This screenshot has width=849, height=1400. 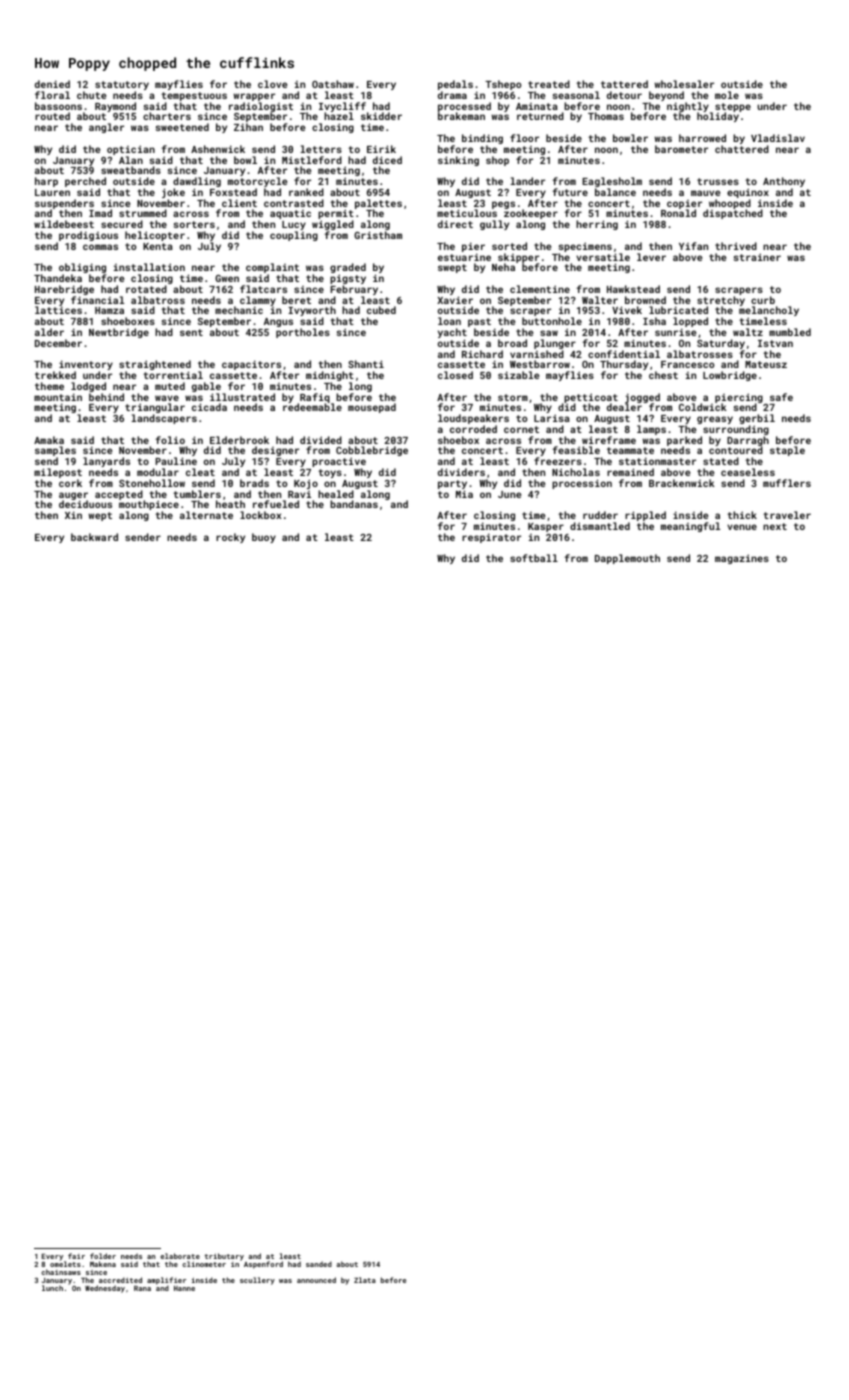 What do you see at coordinates (306, 484) in the screenshot?
I see `Kojo` at bounding box center [306, 484].
